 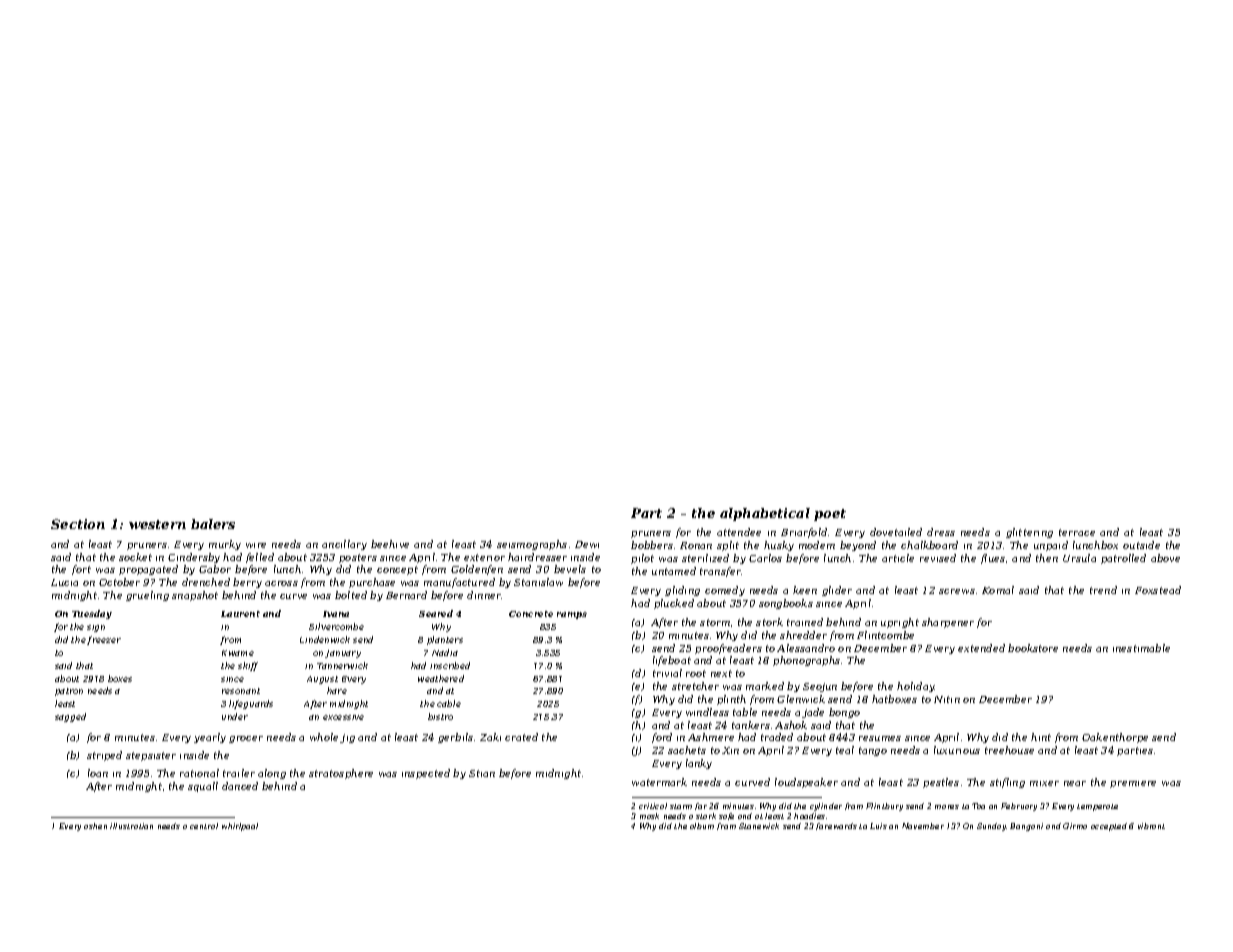 I want to click on crated, so click(x=521, y=737).
